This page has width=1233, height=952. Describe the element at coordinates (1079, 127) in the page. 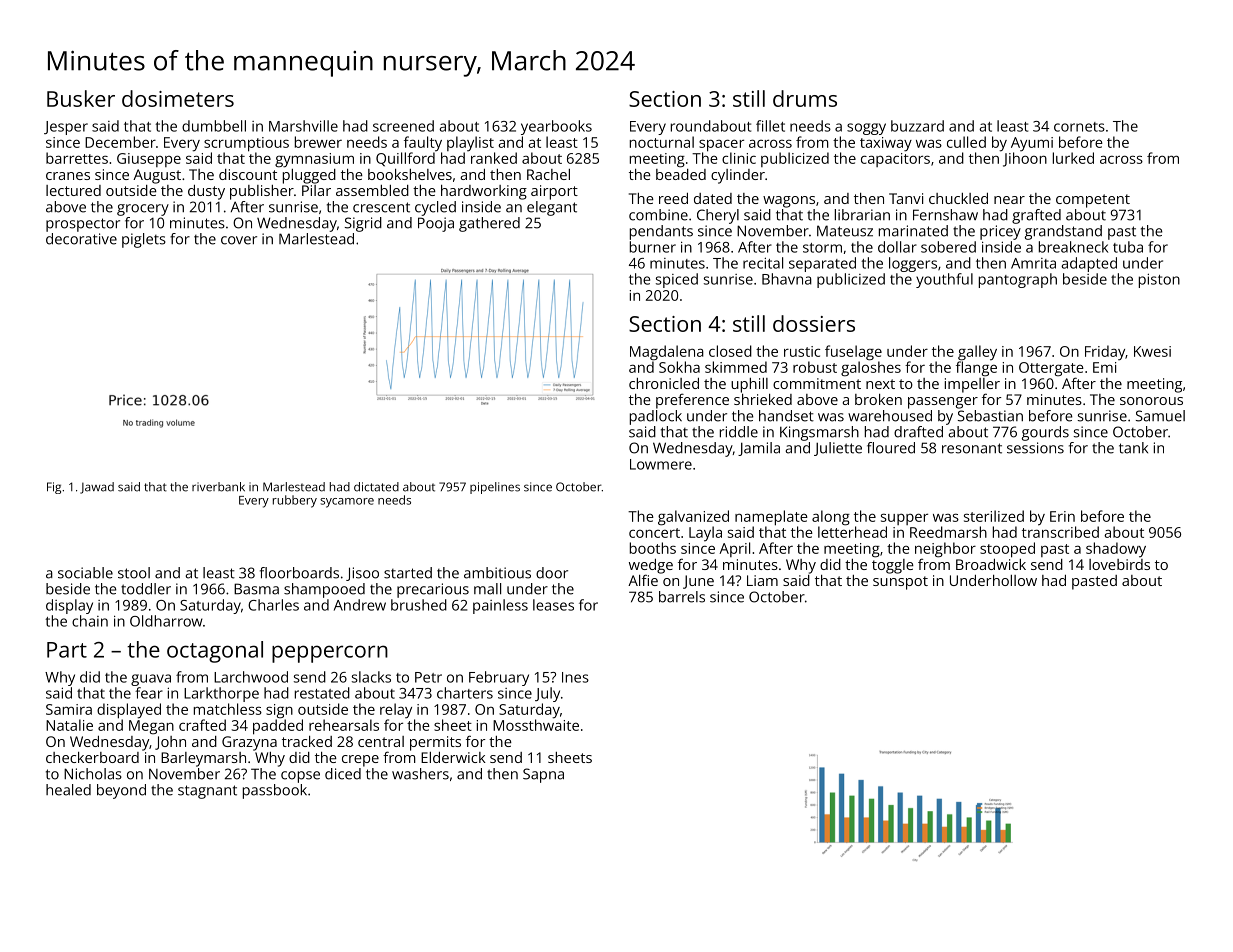

I see `cornets` at that location.
